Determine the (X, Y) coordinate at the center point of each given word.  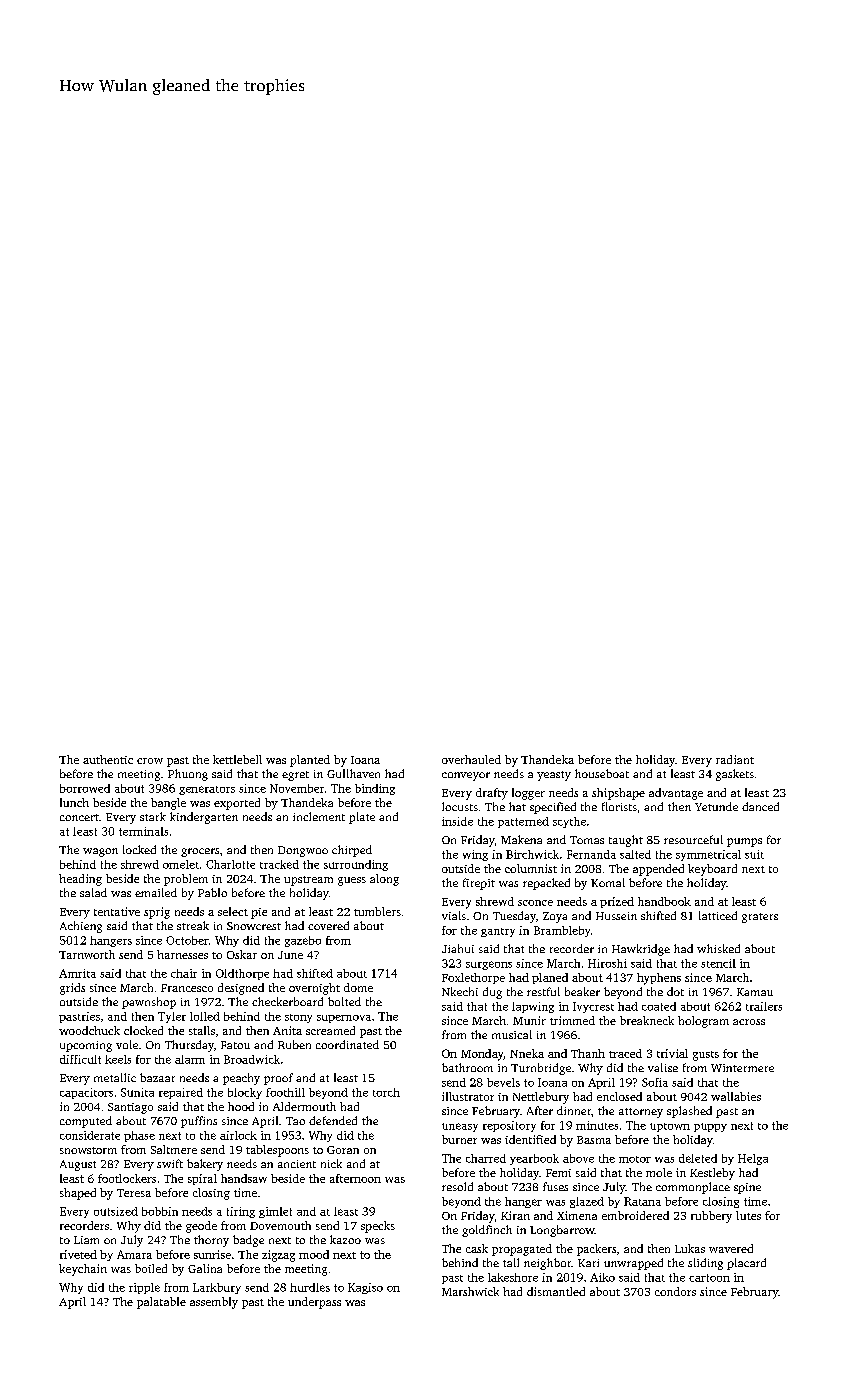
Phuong (188, 775)
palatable (161, 1303)
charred (486, 1158)
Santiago (130, 1108)
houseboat (602, 773)
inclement (319, 816)
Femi (558, 1173)
